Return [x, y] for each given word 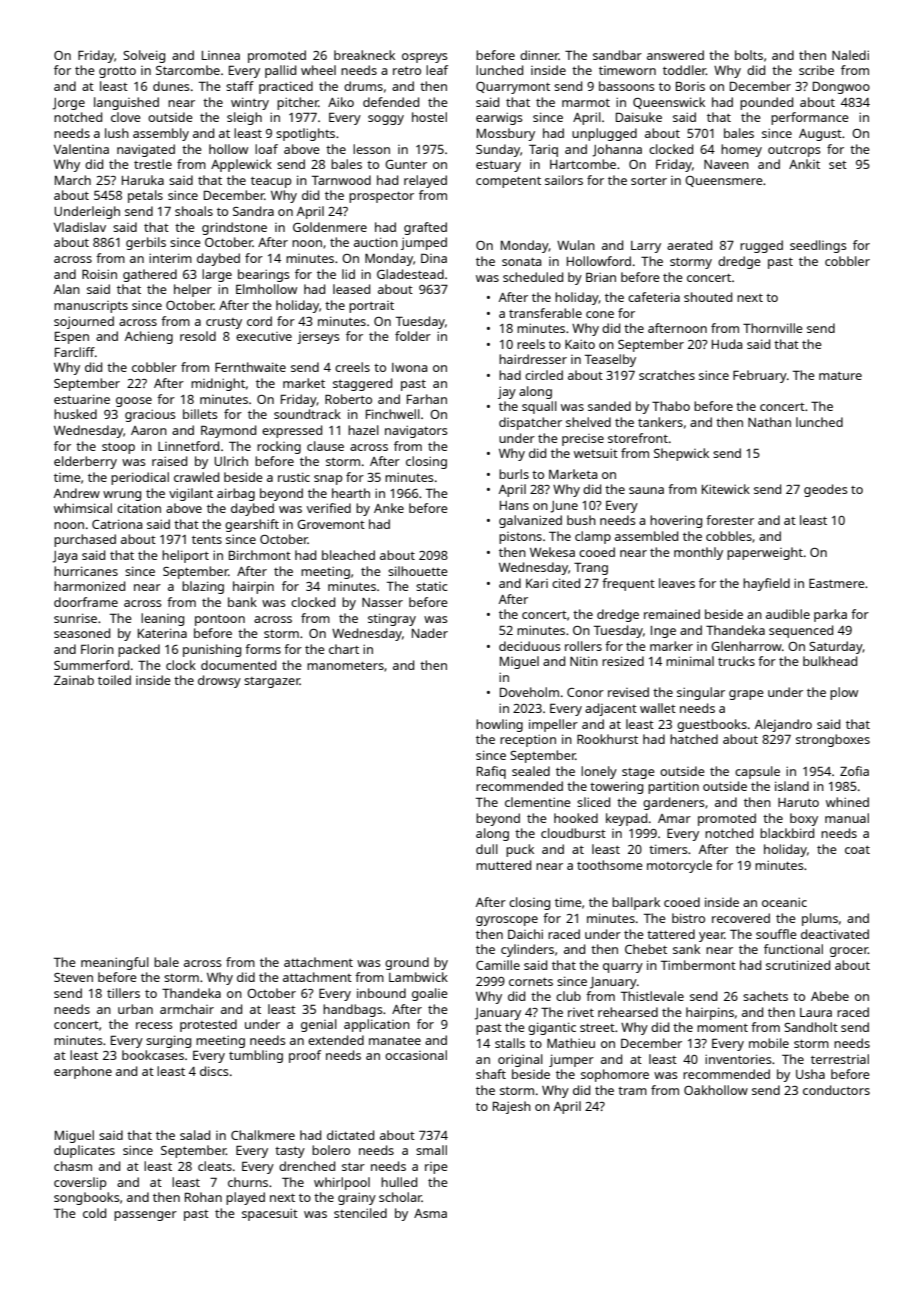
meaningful [115, 963]
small [431, 1150]
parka [830, 615]
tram [632, 1091]
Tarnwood [341, 180]
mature [840, 376]
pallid [280, 71]
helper [193, 290]
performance [810, 118]
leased [351, 289]
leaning [162, 619]
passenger [145, 1216]
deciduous [530, 646]
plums [820, 919]
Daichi [525, 934]
